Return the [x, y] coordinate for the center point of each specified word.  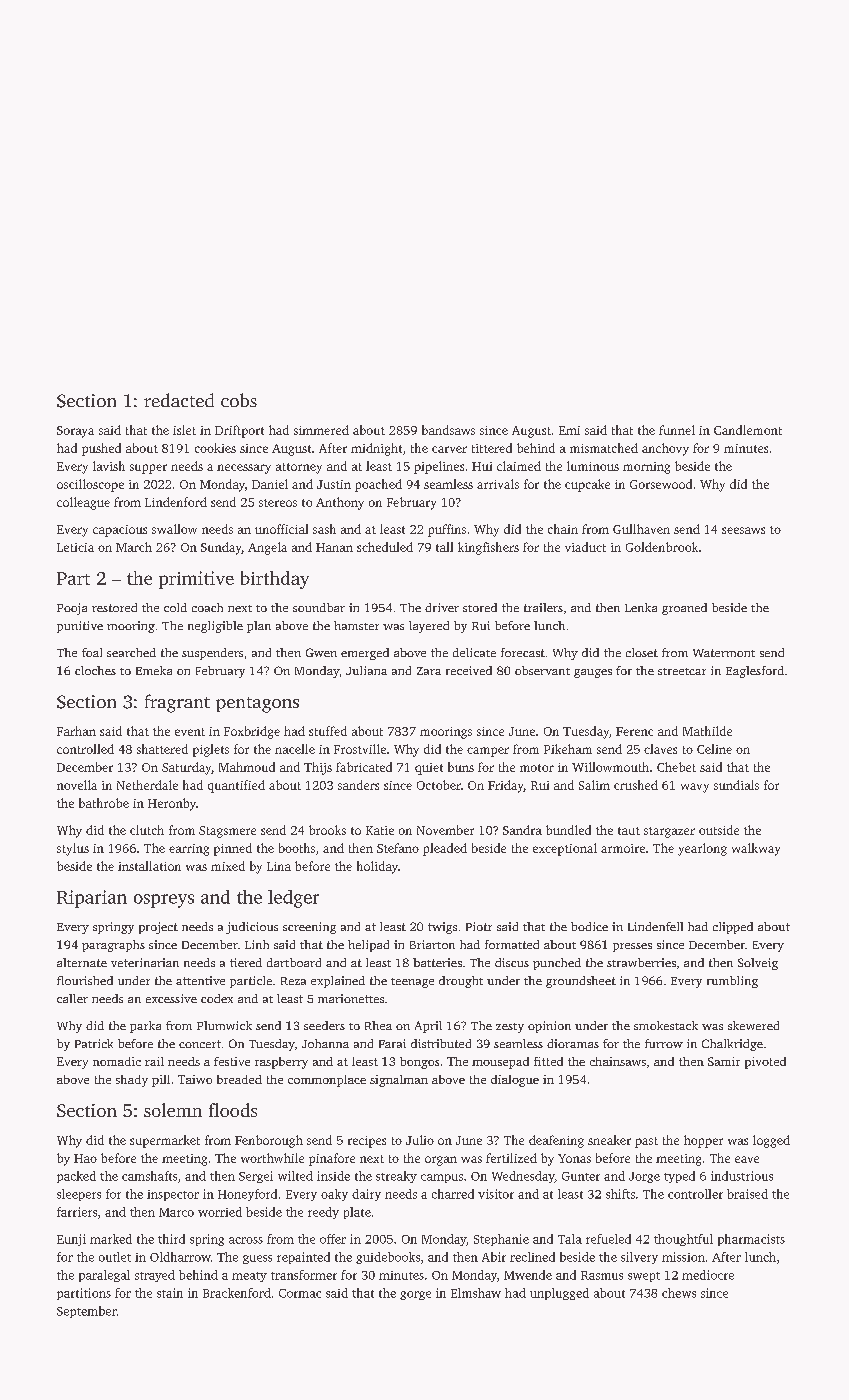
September [87, 1312]
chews [679, 1293]
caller [72, 998]
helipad [368, 946]
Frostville [360, 749]
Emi [569, 430]
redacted [179, 400]
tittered [492, 448]
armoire [623, 848]
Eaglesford [755, 672]
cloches [95, 670]
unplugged [559, 1294]
